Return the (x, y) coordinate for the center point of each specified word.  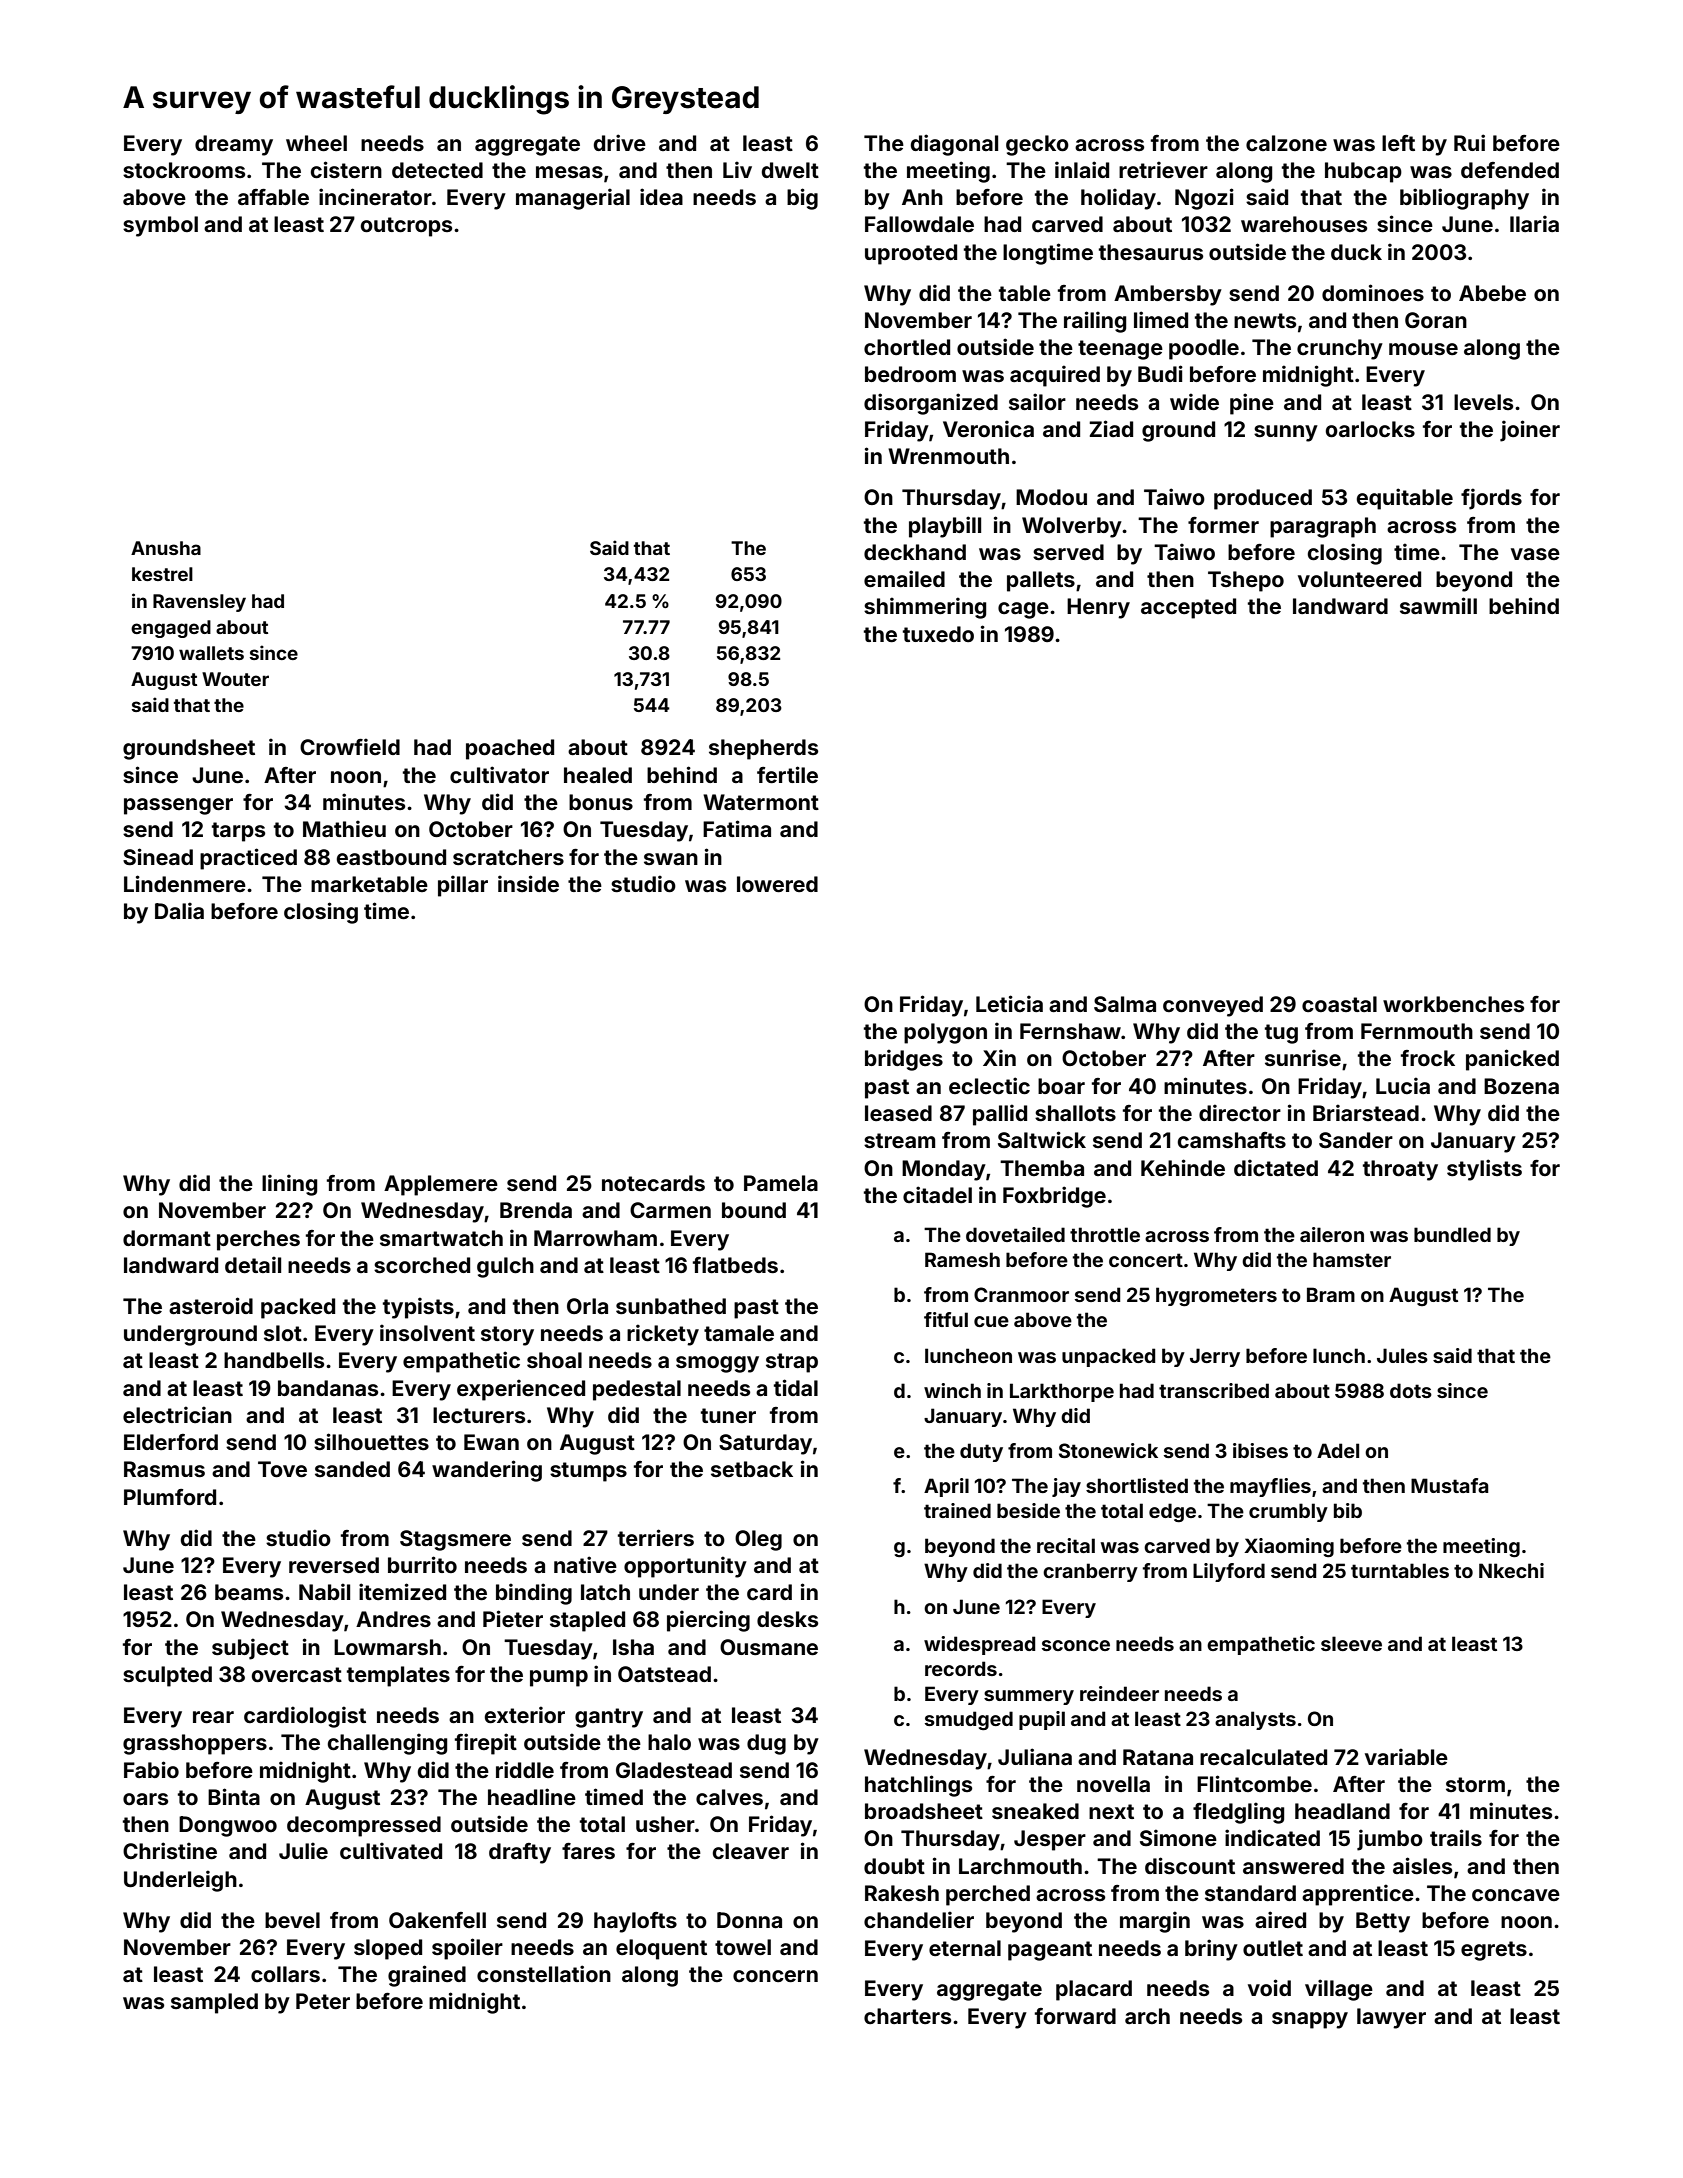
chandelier (919, 1919)
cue (991, 1321)
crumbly (1288, 1512)
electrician (177, 1414)
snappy (1310, 2020)
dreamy (234, 145)
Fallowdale (919, 224)
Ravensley (199, 603)
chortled (907, 347)
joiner (1530, 431)
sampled (214, 2003)
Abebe (1492, 293)
